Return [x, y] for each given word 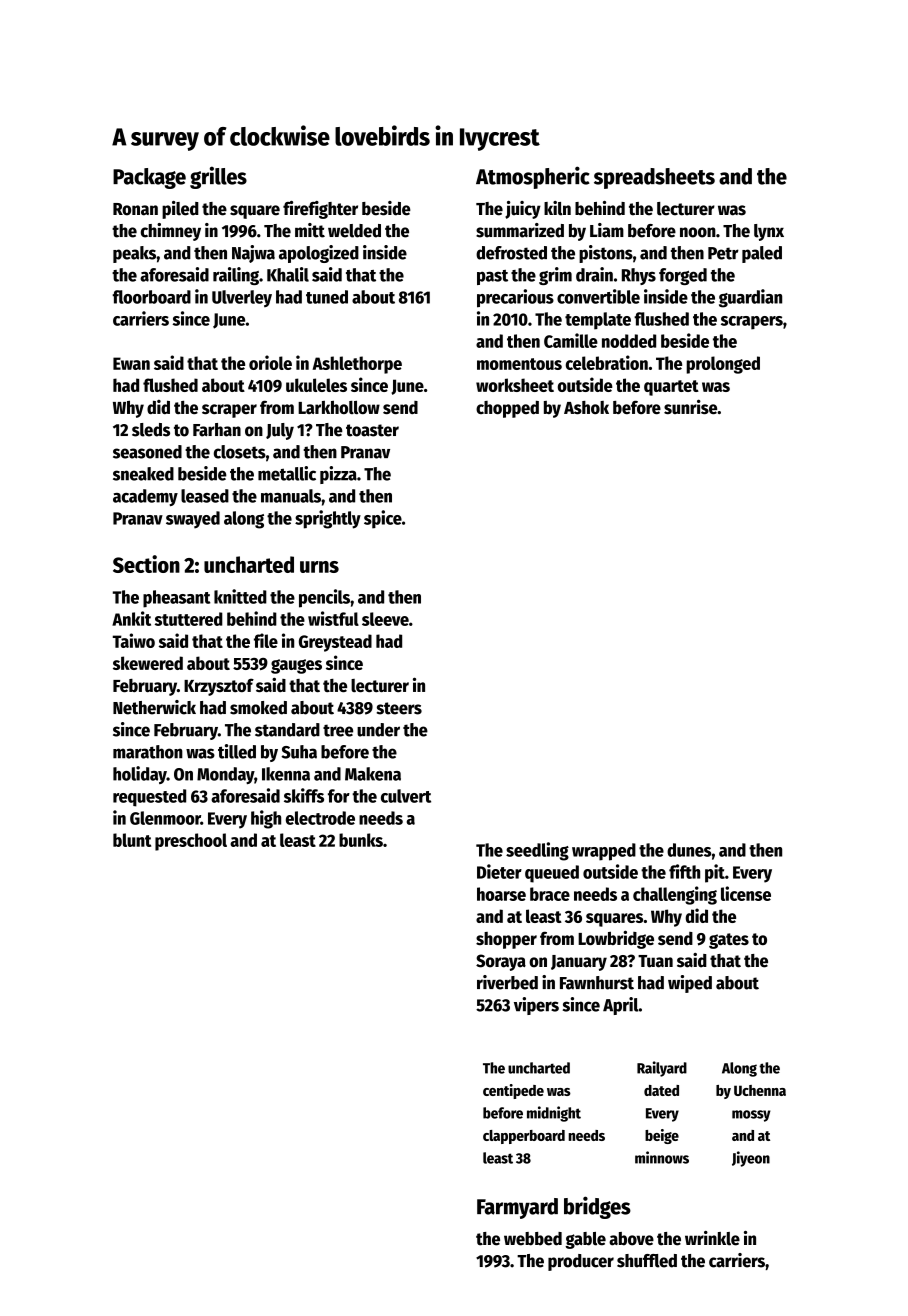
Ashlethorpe [357, 365]
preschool [191, 842]
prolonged [723, 365]
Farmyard [517, 1208]
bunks [361, 840]
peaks [134, 254]
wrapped [604, 852]
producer [581, 1262]
